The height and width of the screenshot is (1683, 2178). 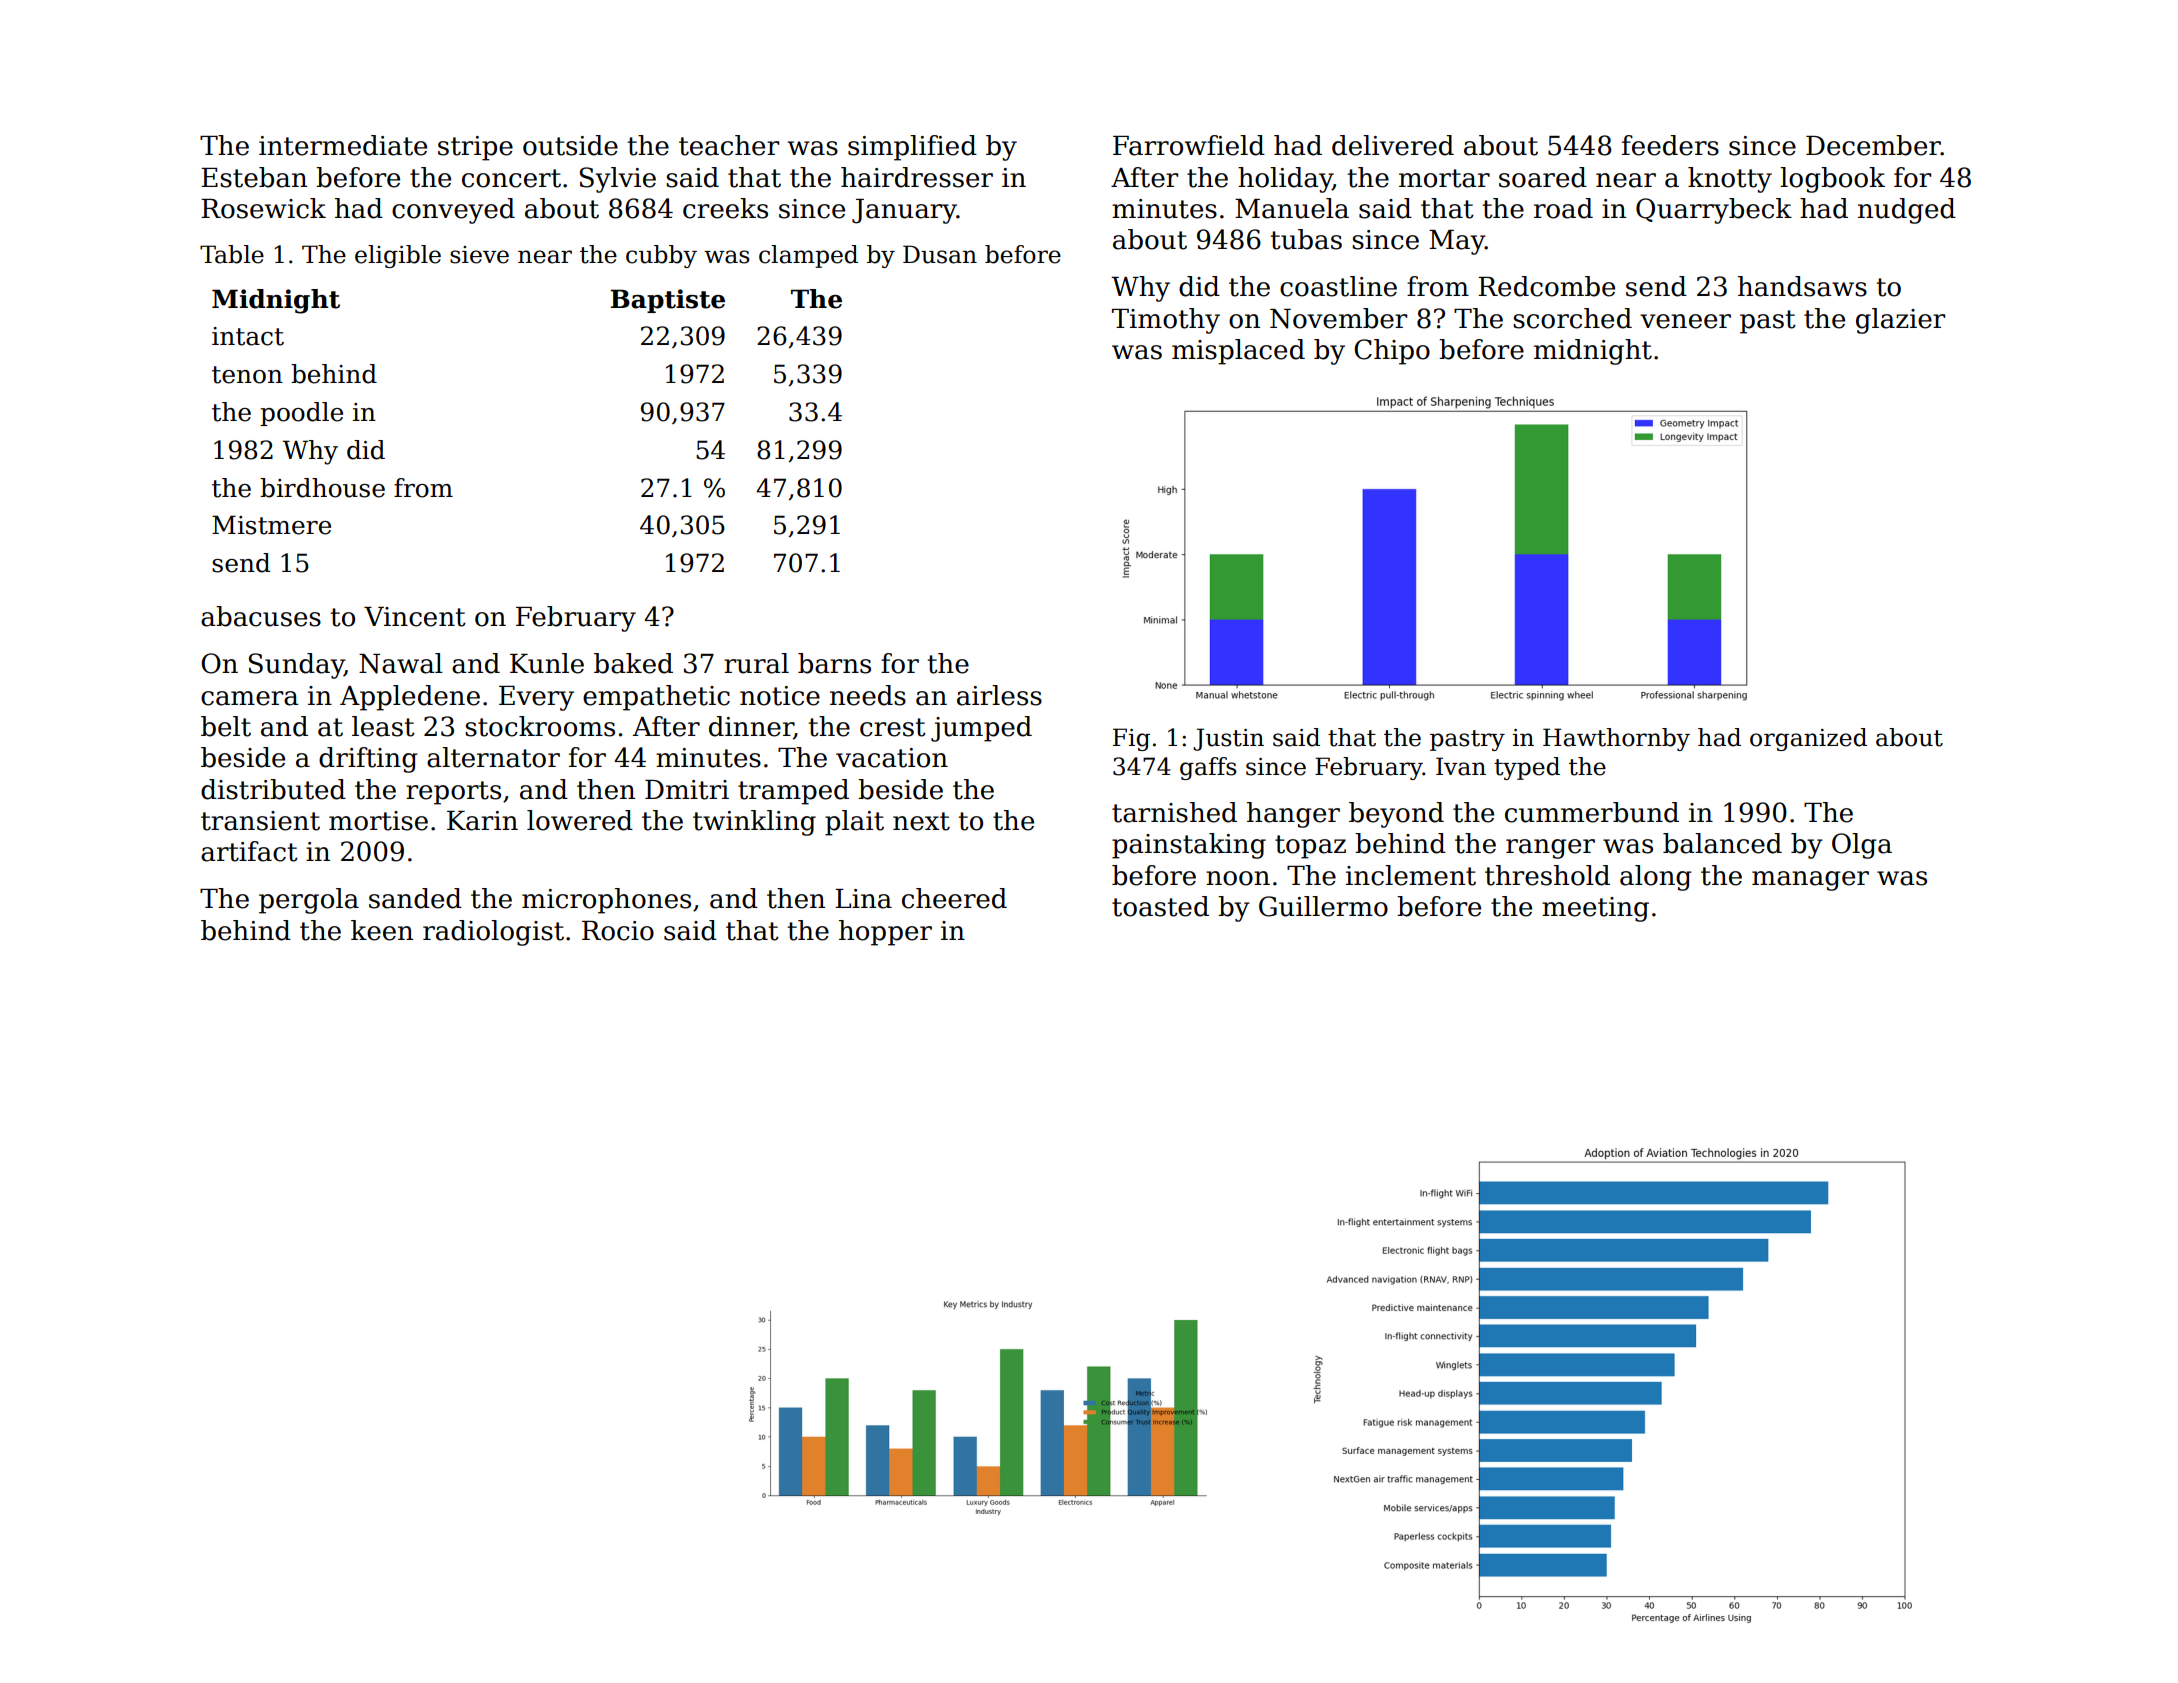 I want to click on Sylvie, so click(x=618, y=180).
